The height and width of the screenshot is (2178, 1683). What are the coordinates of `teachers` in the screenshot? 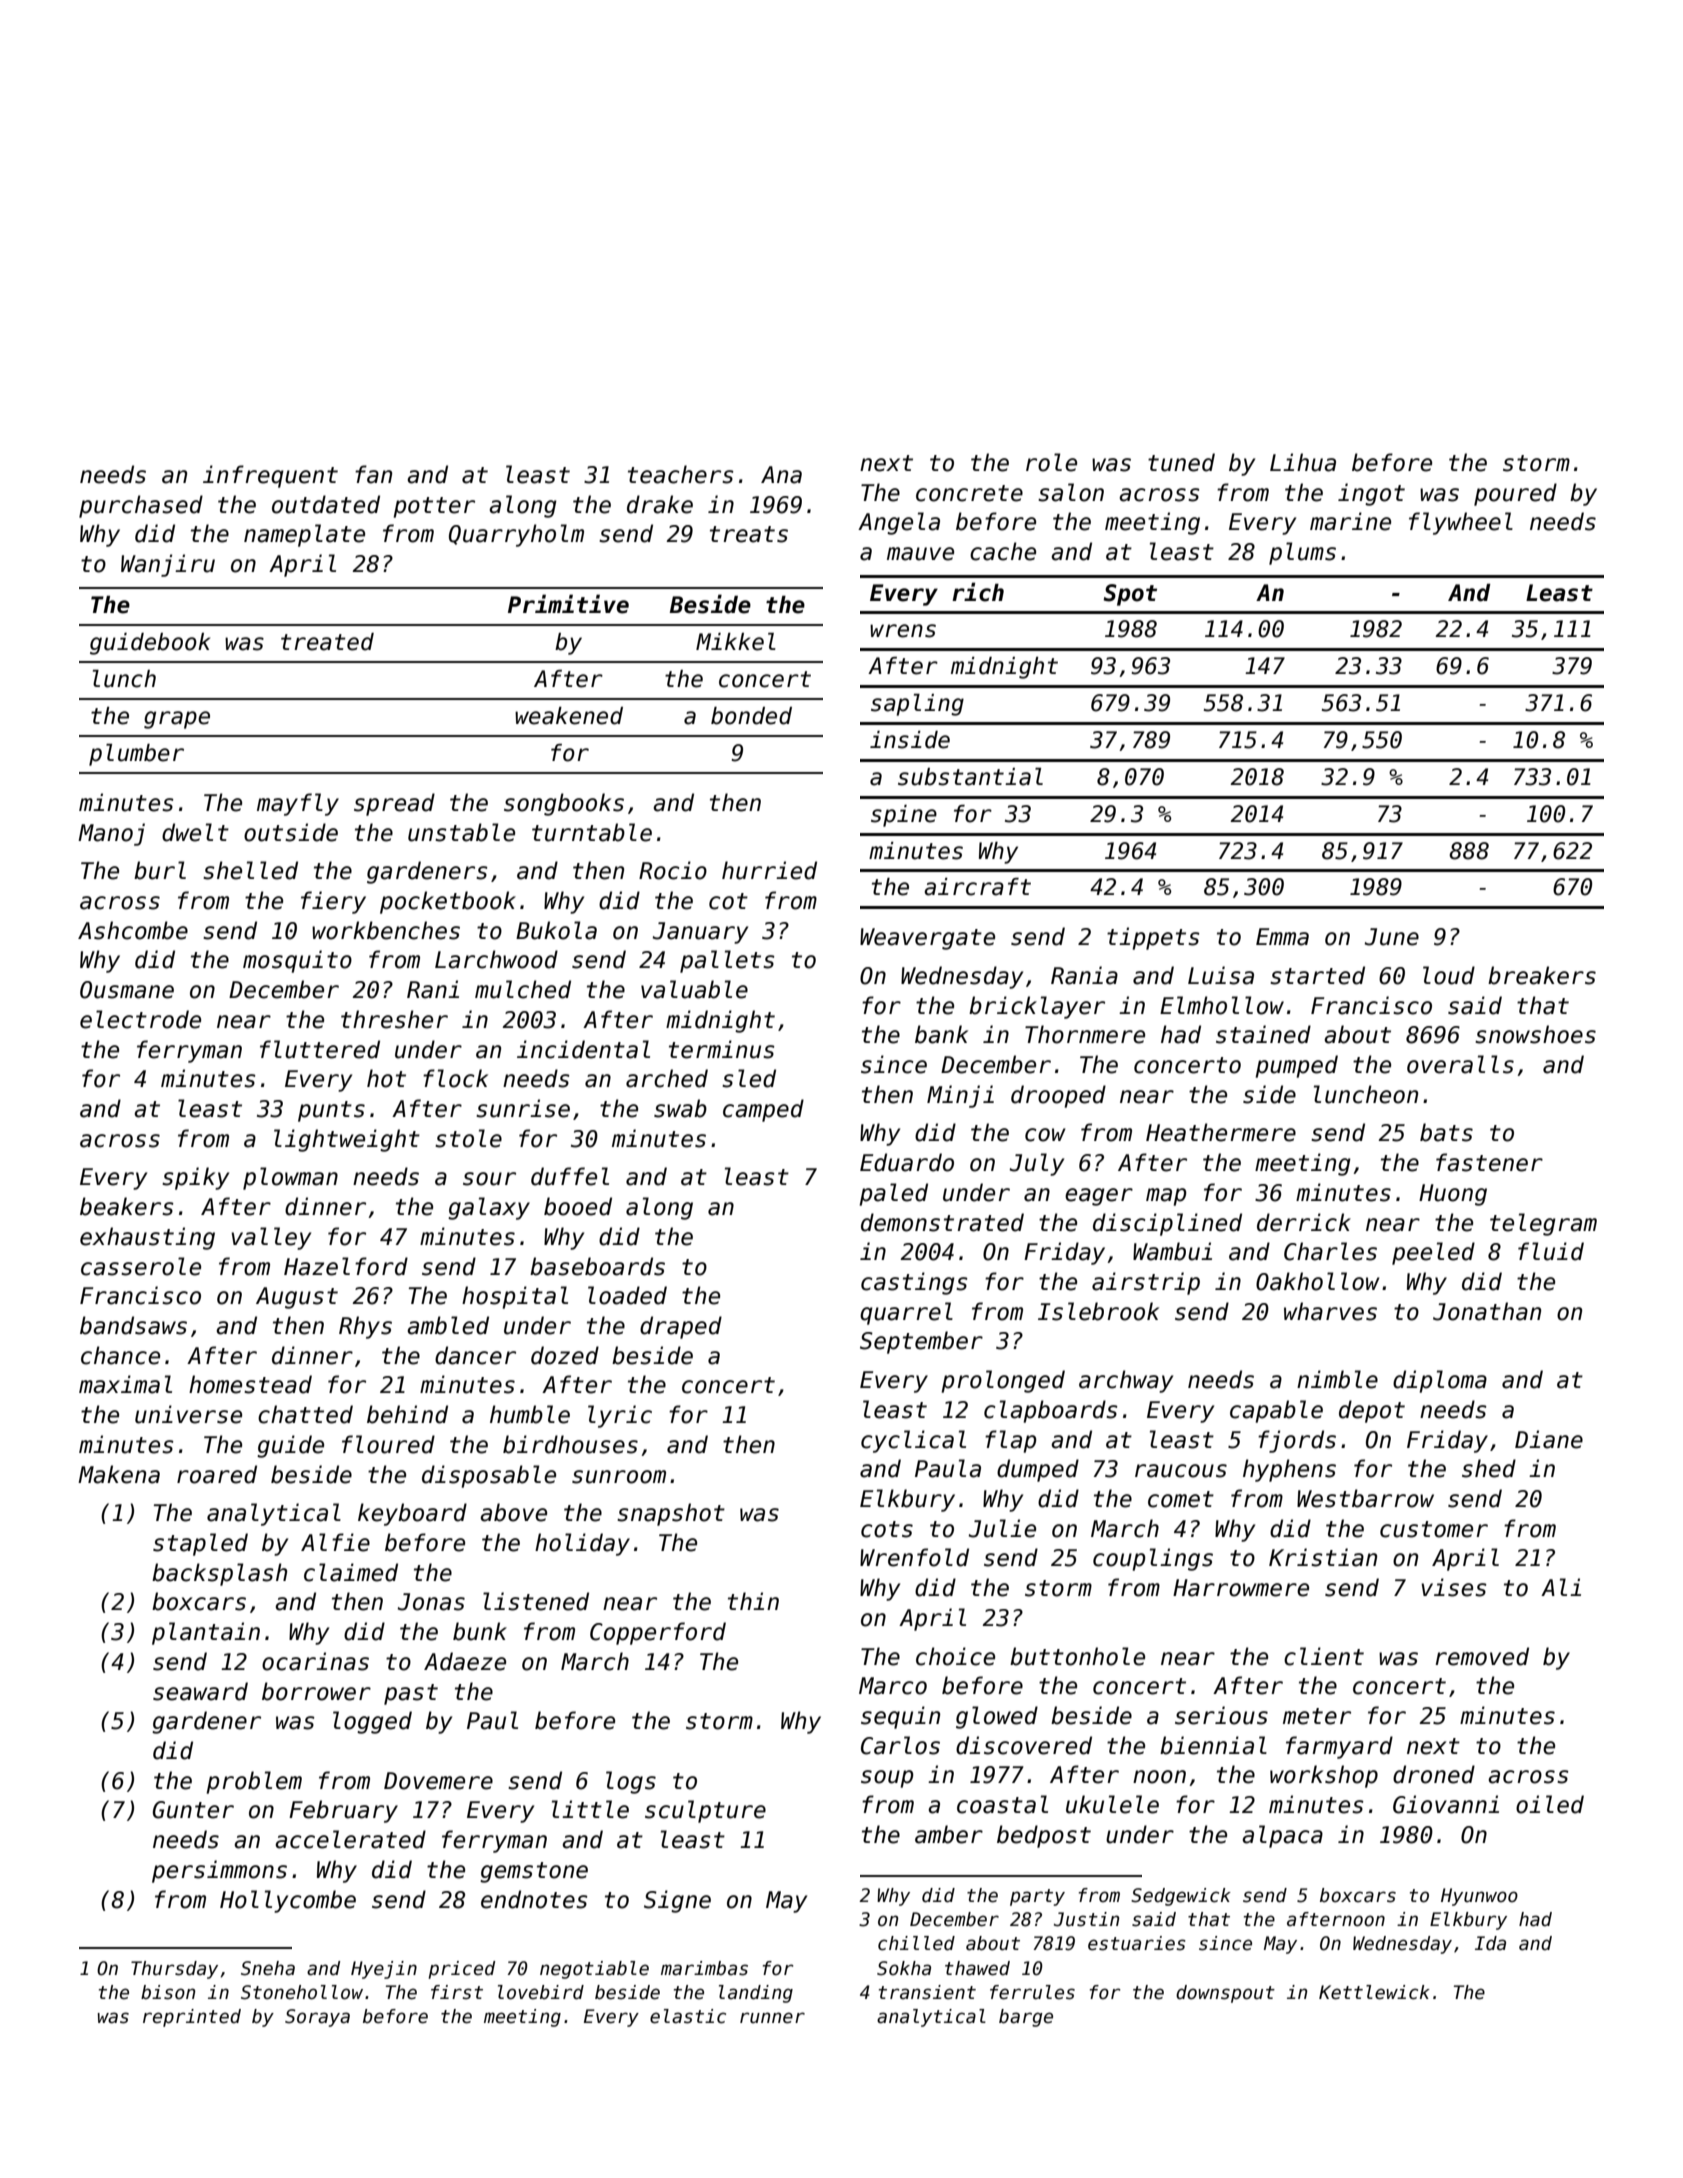 It's located at (681, 474).
